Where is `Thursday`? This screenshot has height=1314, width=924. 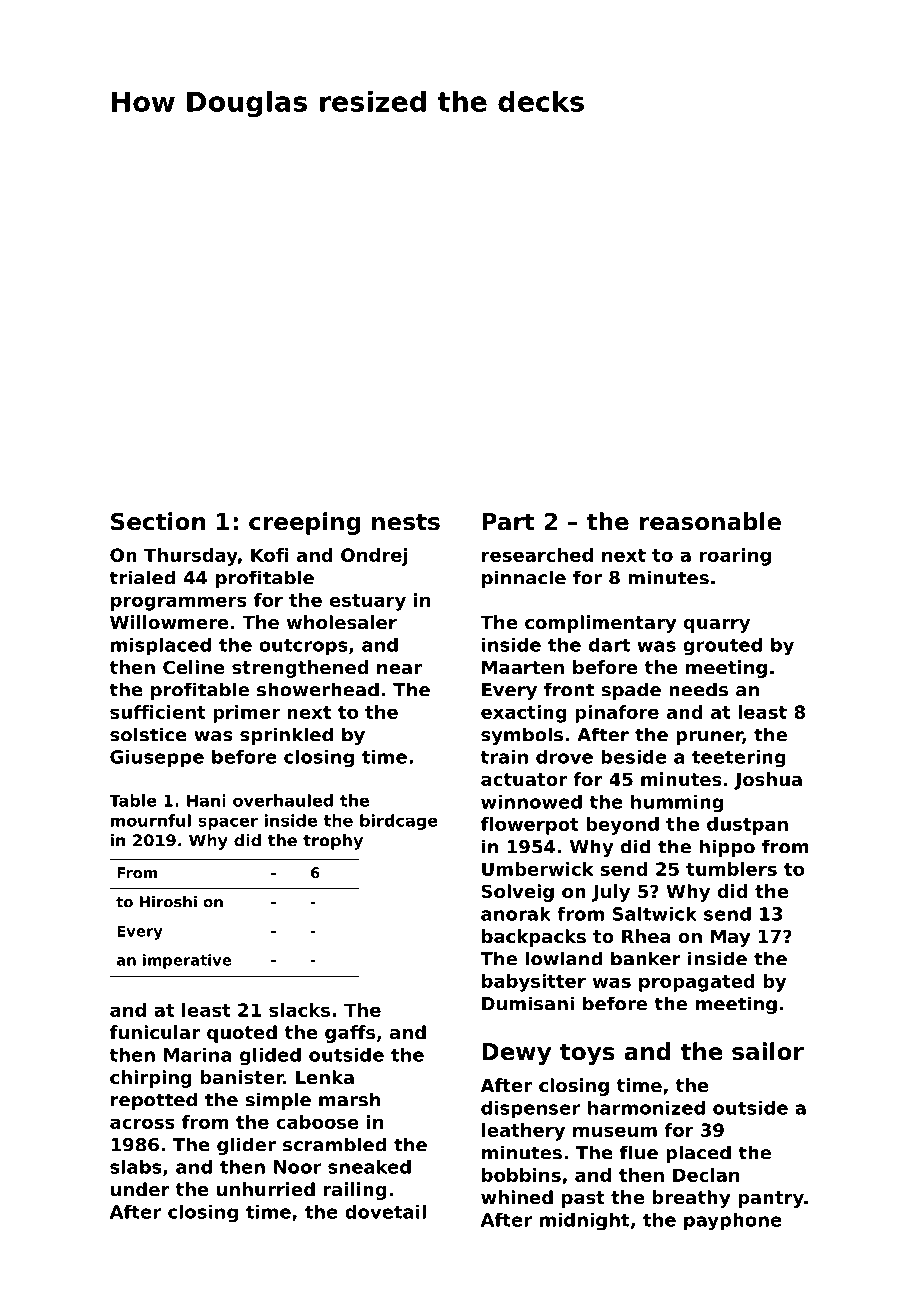
Thursday is located at coordinates (191, 557).
